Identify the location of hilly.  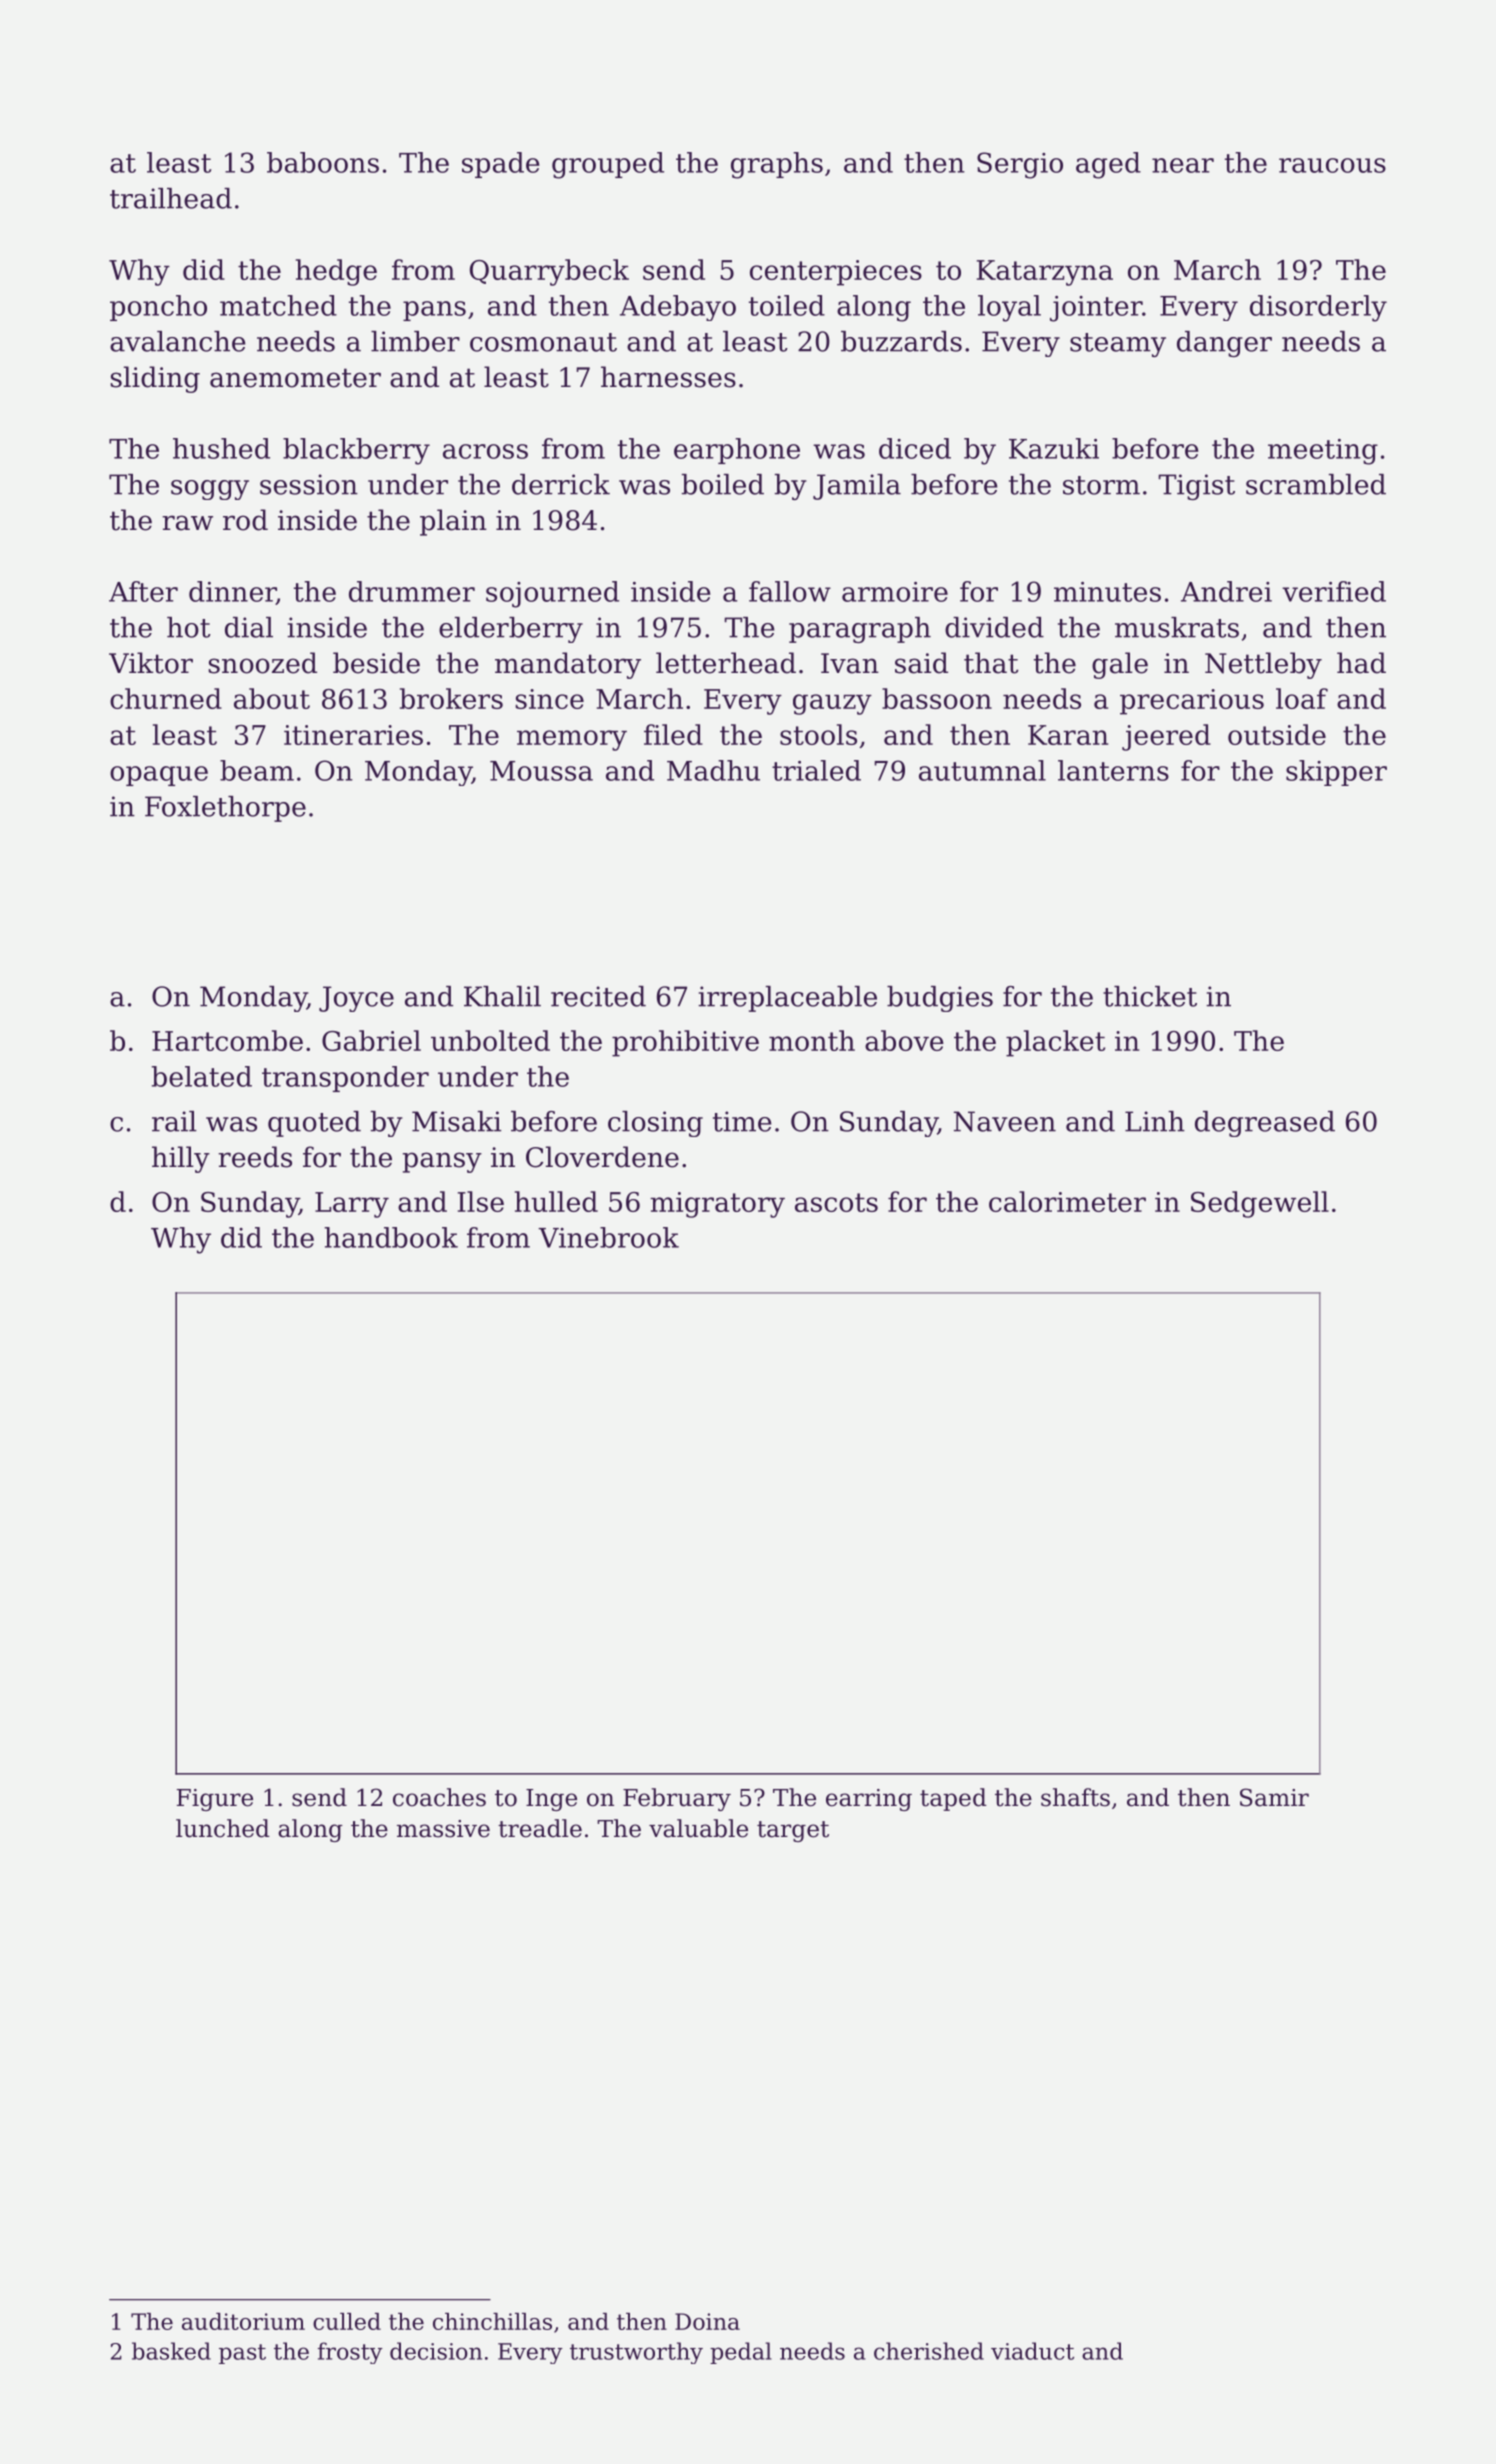
(181, 1159).
